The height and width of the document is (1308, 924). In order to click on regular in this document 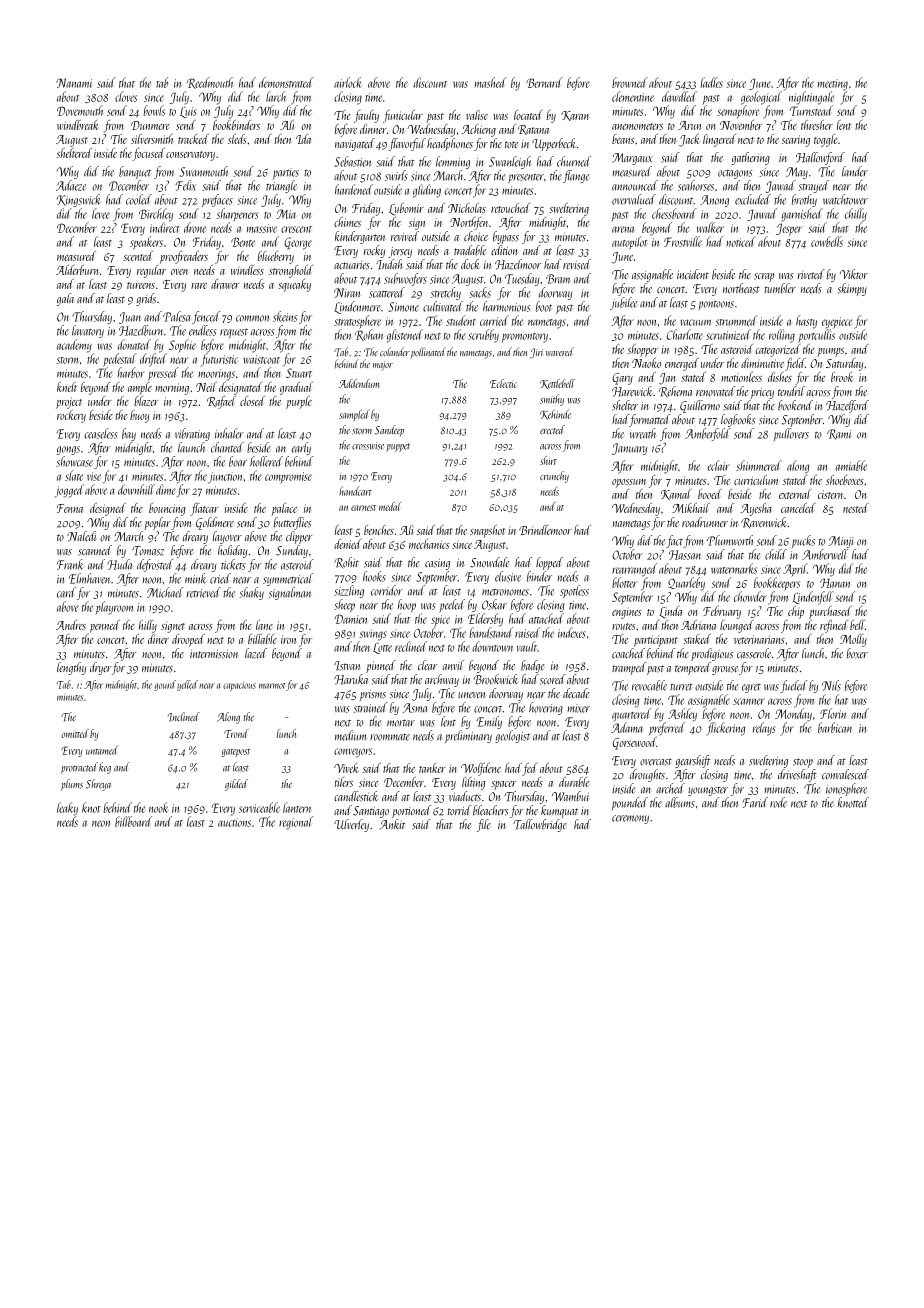, I will do `click(151, 271)`.
